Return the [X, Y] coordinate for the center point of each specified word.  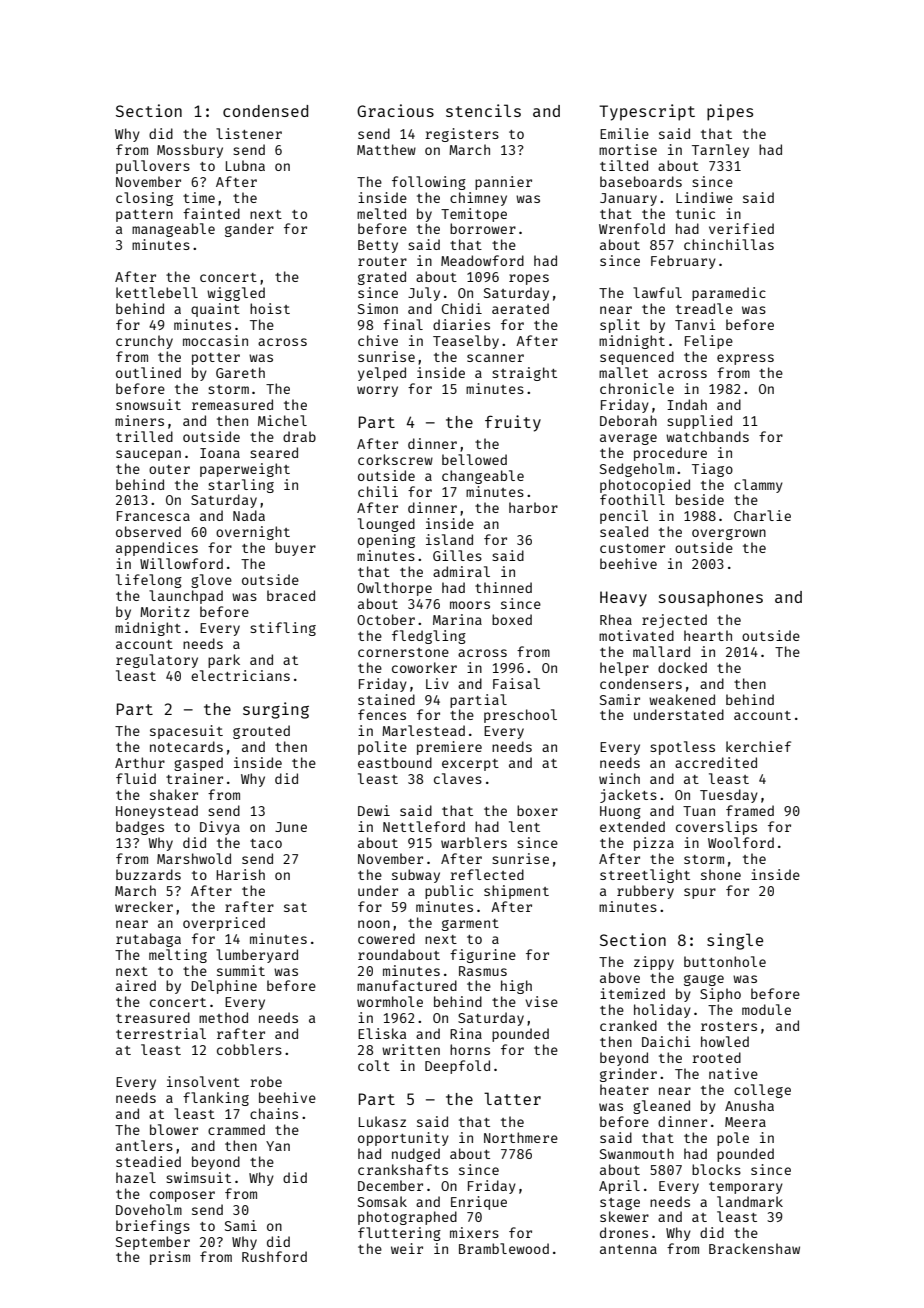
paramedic [729, 294]
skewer [624, 1216]
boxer [537, 810]
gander [249, 230]
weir [407, 1248]
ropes [529, 279]
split [620, 326]
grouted [261, 732]
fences [382, 714]
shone [721, 874]
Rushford [274, 1256]
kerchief [758, 746]
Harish [240, 874]
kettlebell [157, 292]
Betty [378, 246]
